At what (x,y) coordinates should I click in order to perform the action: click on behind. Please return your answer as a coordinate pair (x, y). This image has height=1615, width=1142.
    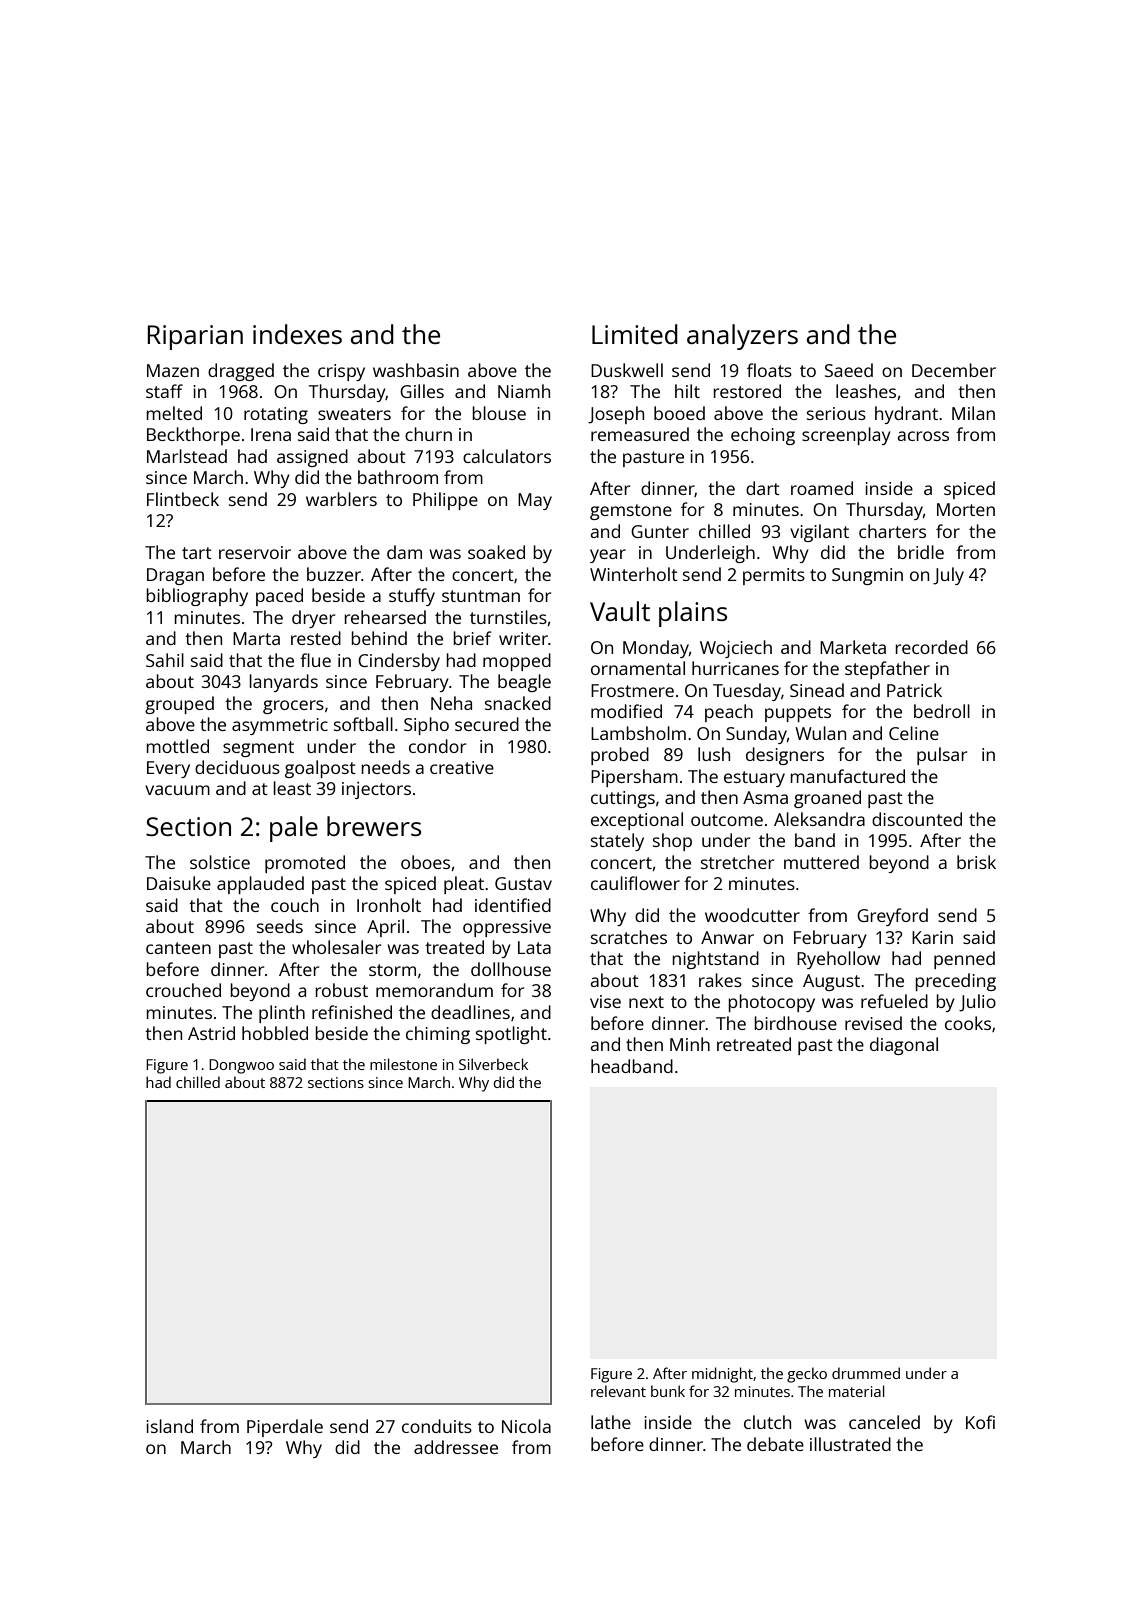
    Looking at the image, I should click on (379, 638).
